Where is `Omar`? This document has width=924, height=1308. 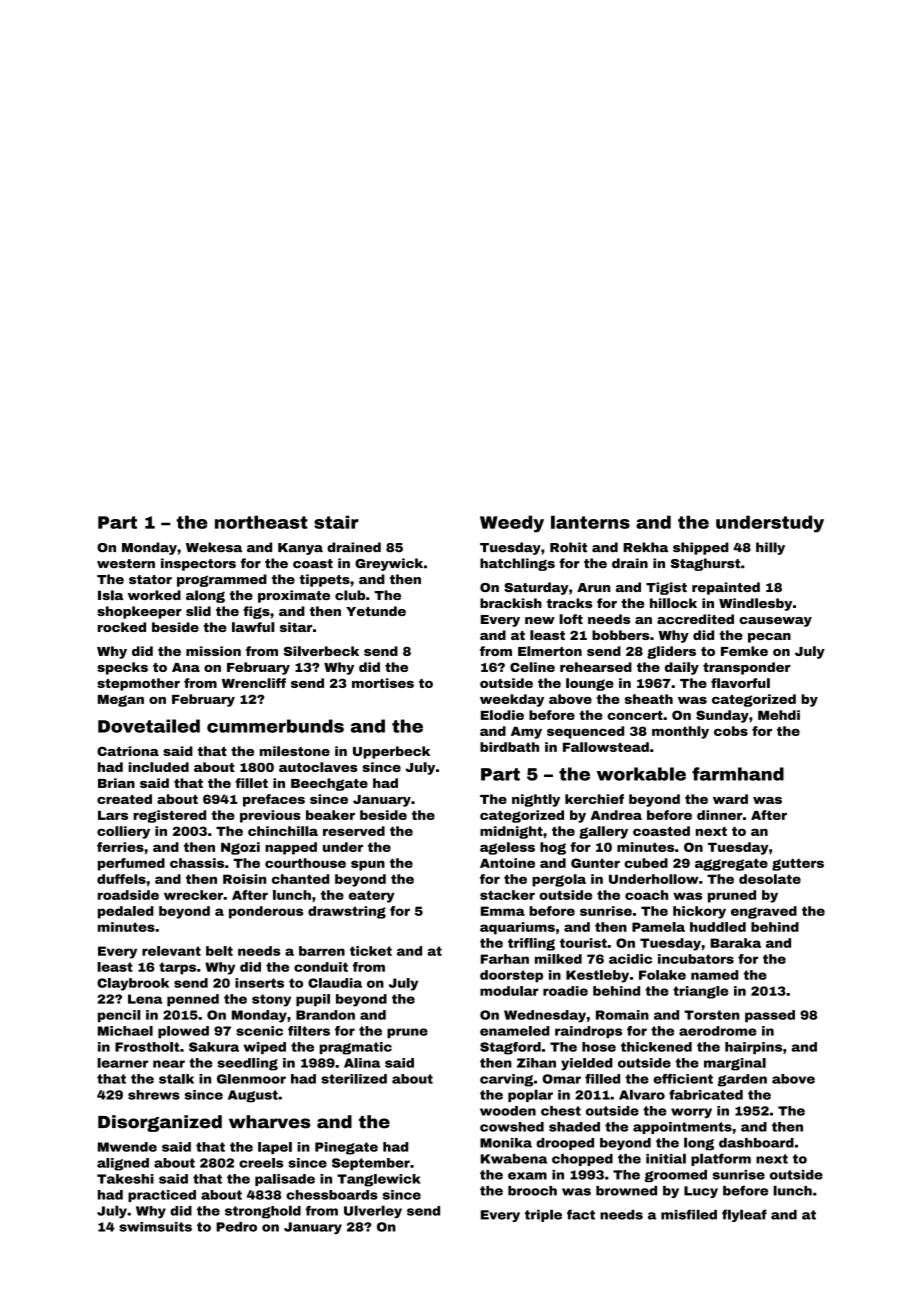 Omar is located at coordinates (561, 1079).
